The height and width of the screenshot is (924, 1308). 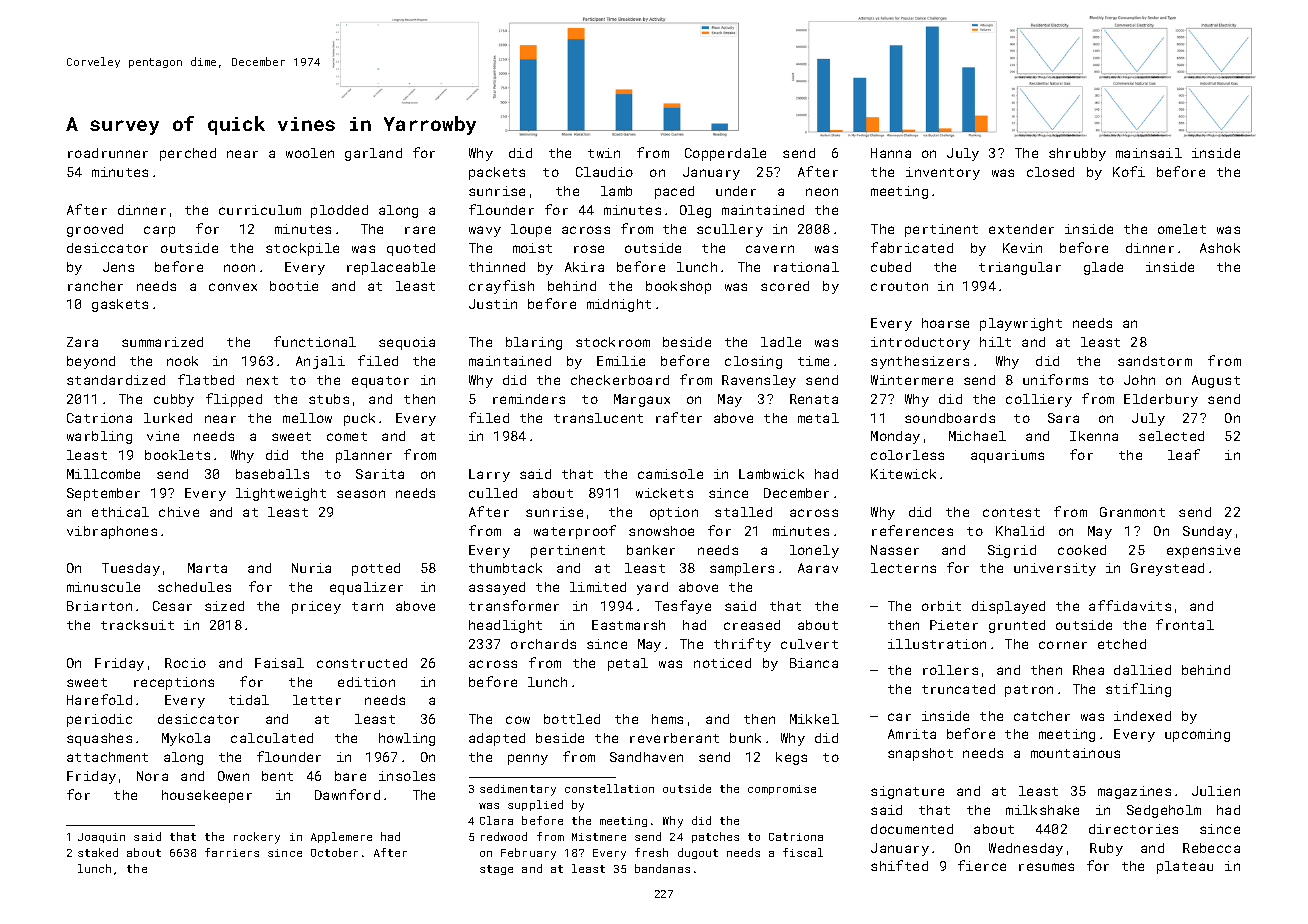 I want to click on sandstorm, so click(x=1155, y=361).
